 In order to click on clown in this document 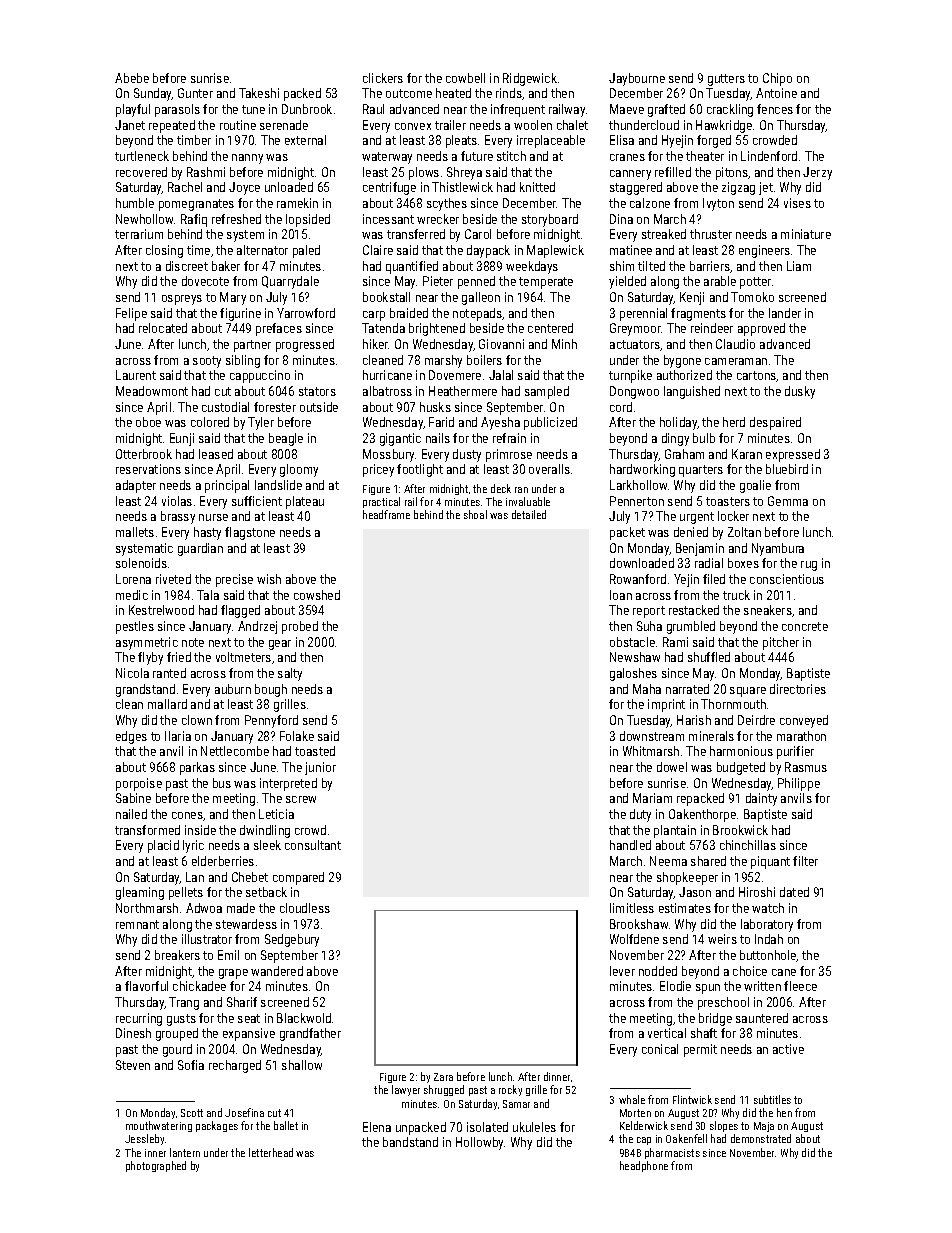, I will do `click(197, 720)`.
